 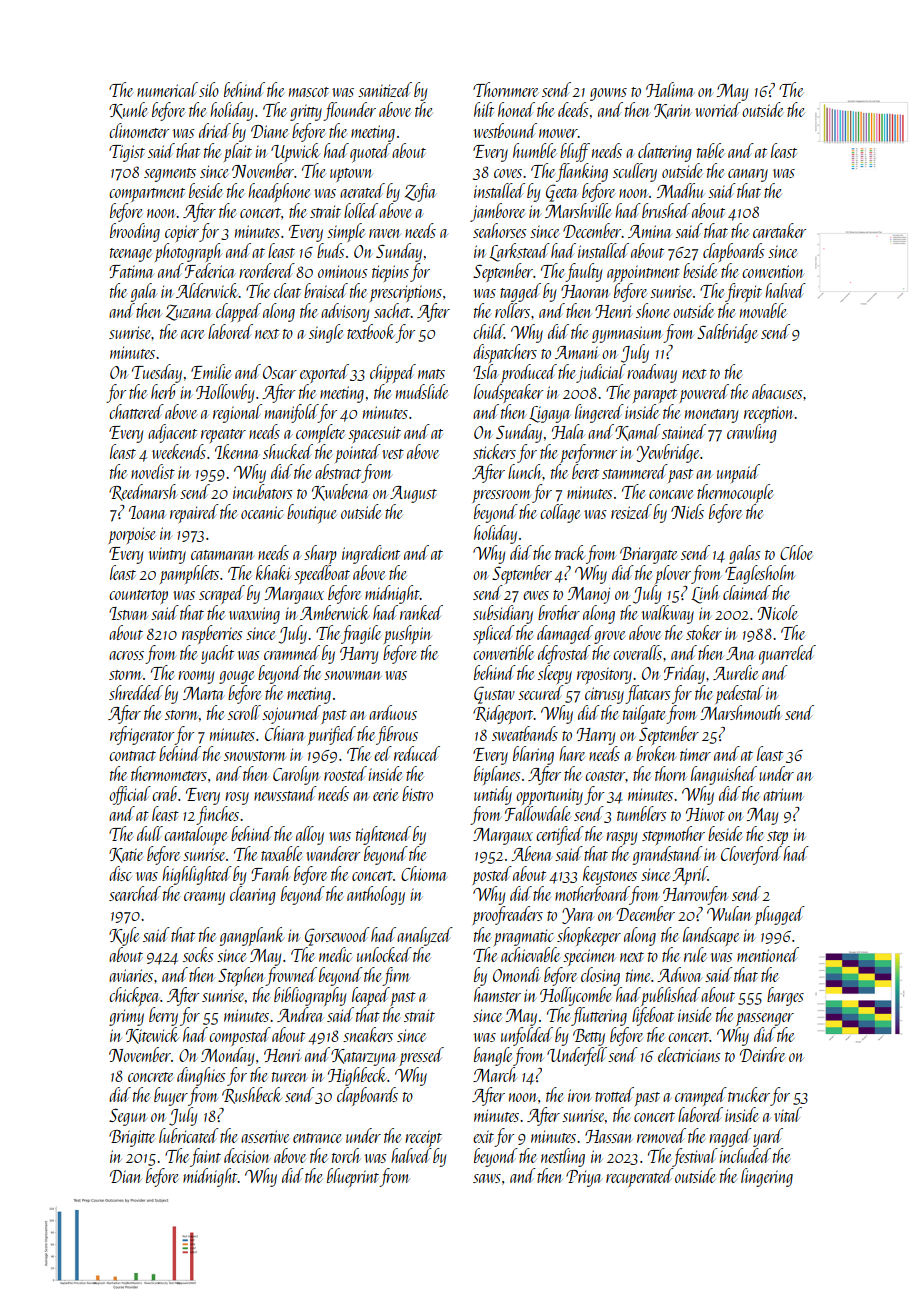 I want to click on Halima, so click(x=669, y=89).
